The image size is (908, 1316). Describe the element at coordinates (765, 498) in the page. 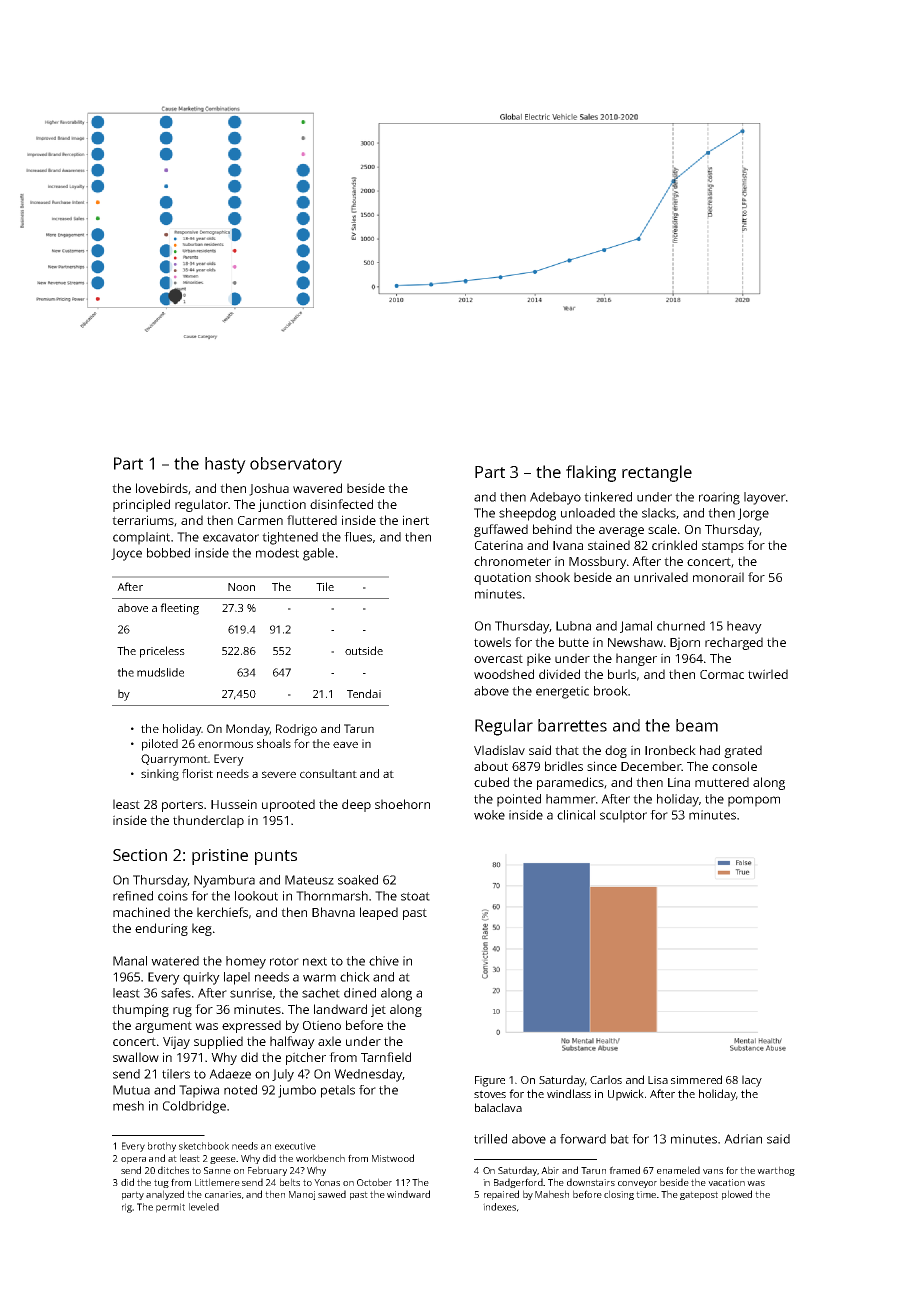

I see `layover` at that location.
